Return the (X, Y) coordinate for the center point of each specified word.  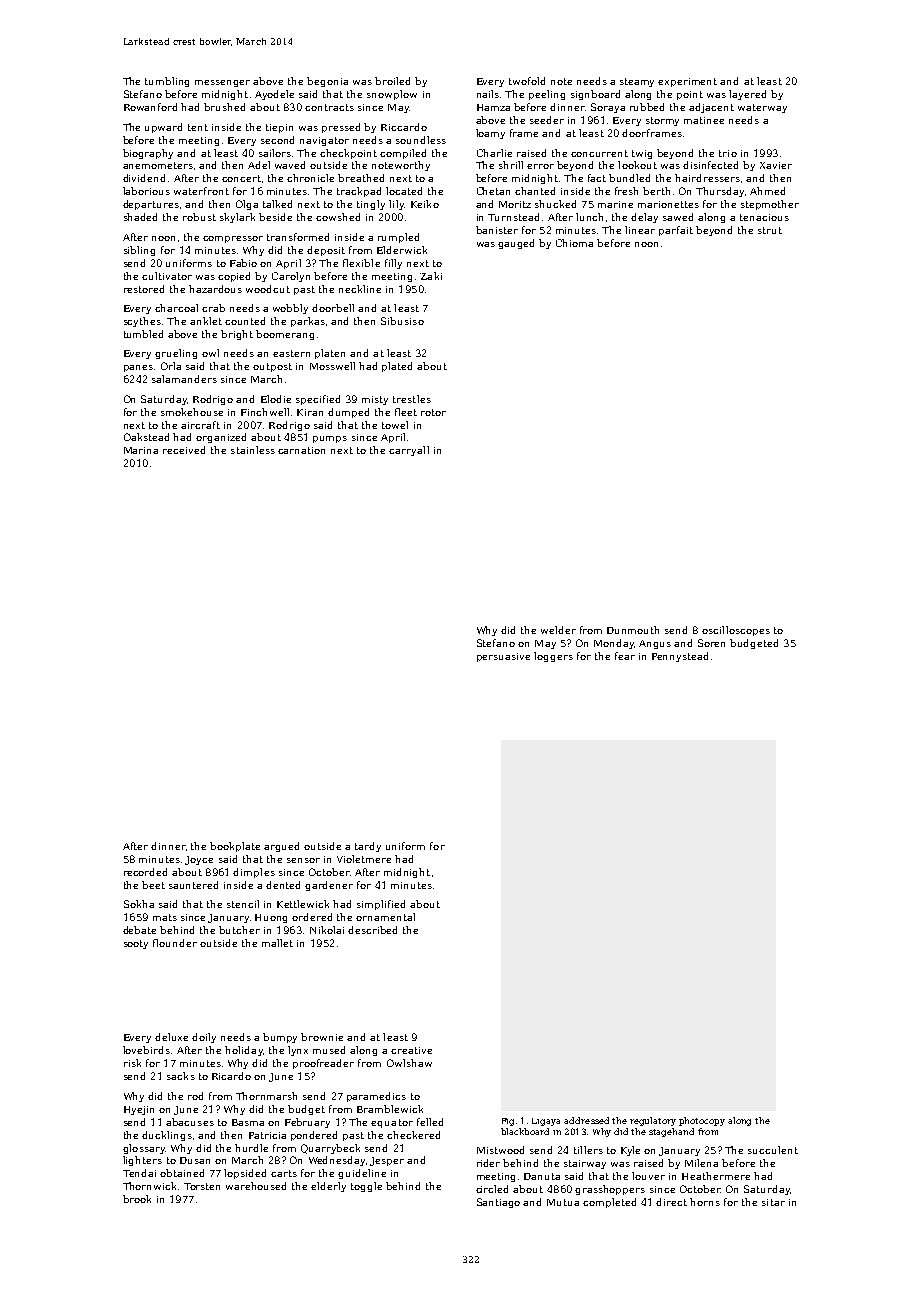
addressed (586, 1120)
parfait (676, 231)
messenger (222, 83)
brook (137, 1199)
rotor (433, 412)
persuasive (503, 657)
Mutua (563, 1202)
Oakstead (146, 437)
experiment (687, 82)
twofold (527, 81)
